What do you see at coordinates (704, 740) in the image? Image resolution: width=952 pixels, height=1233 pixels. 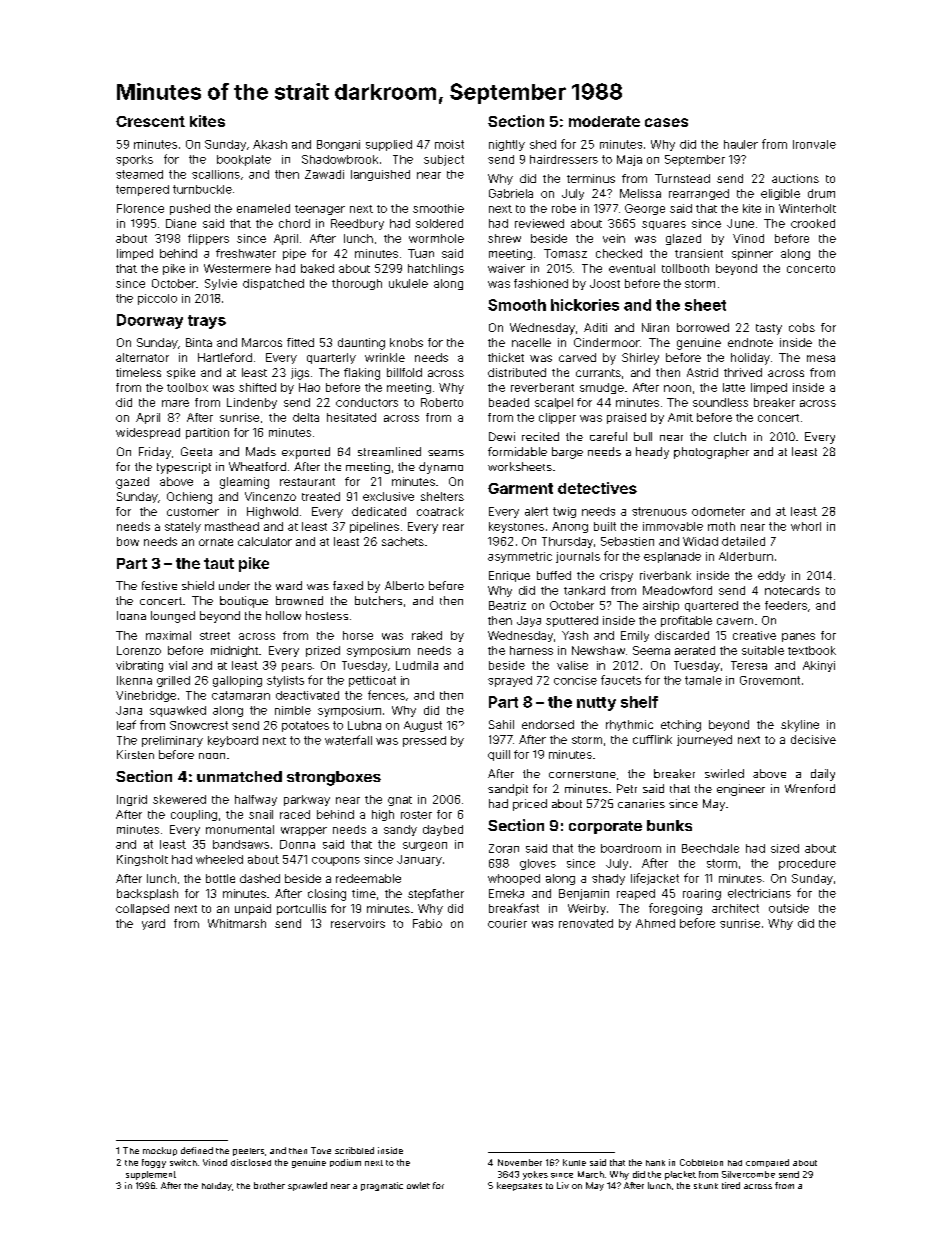 I see `journeyed` at bounding box center [704, 740].
